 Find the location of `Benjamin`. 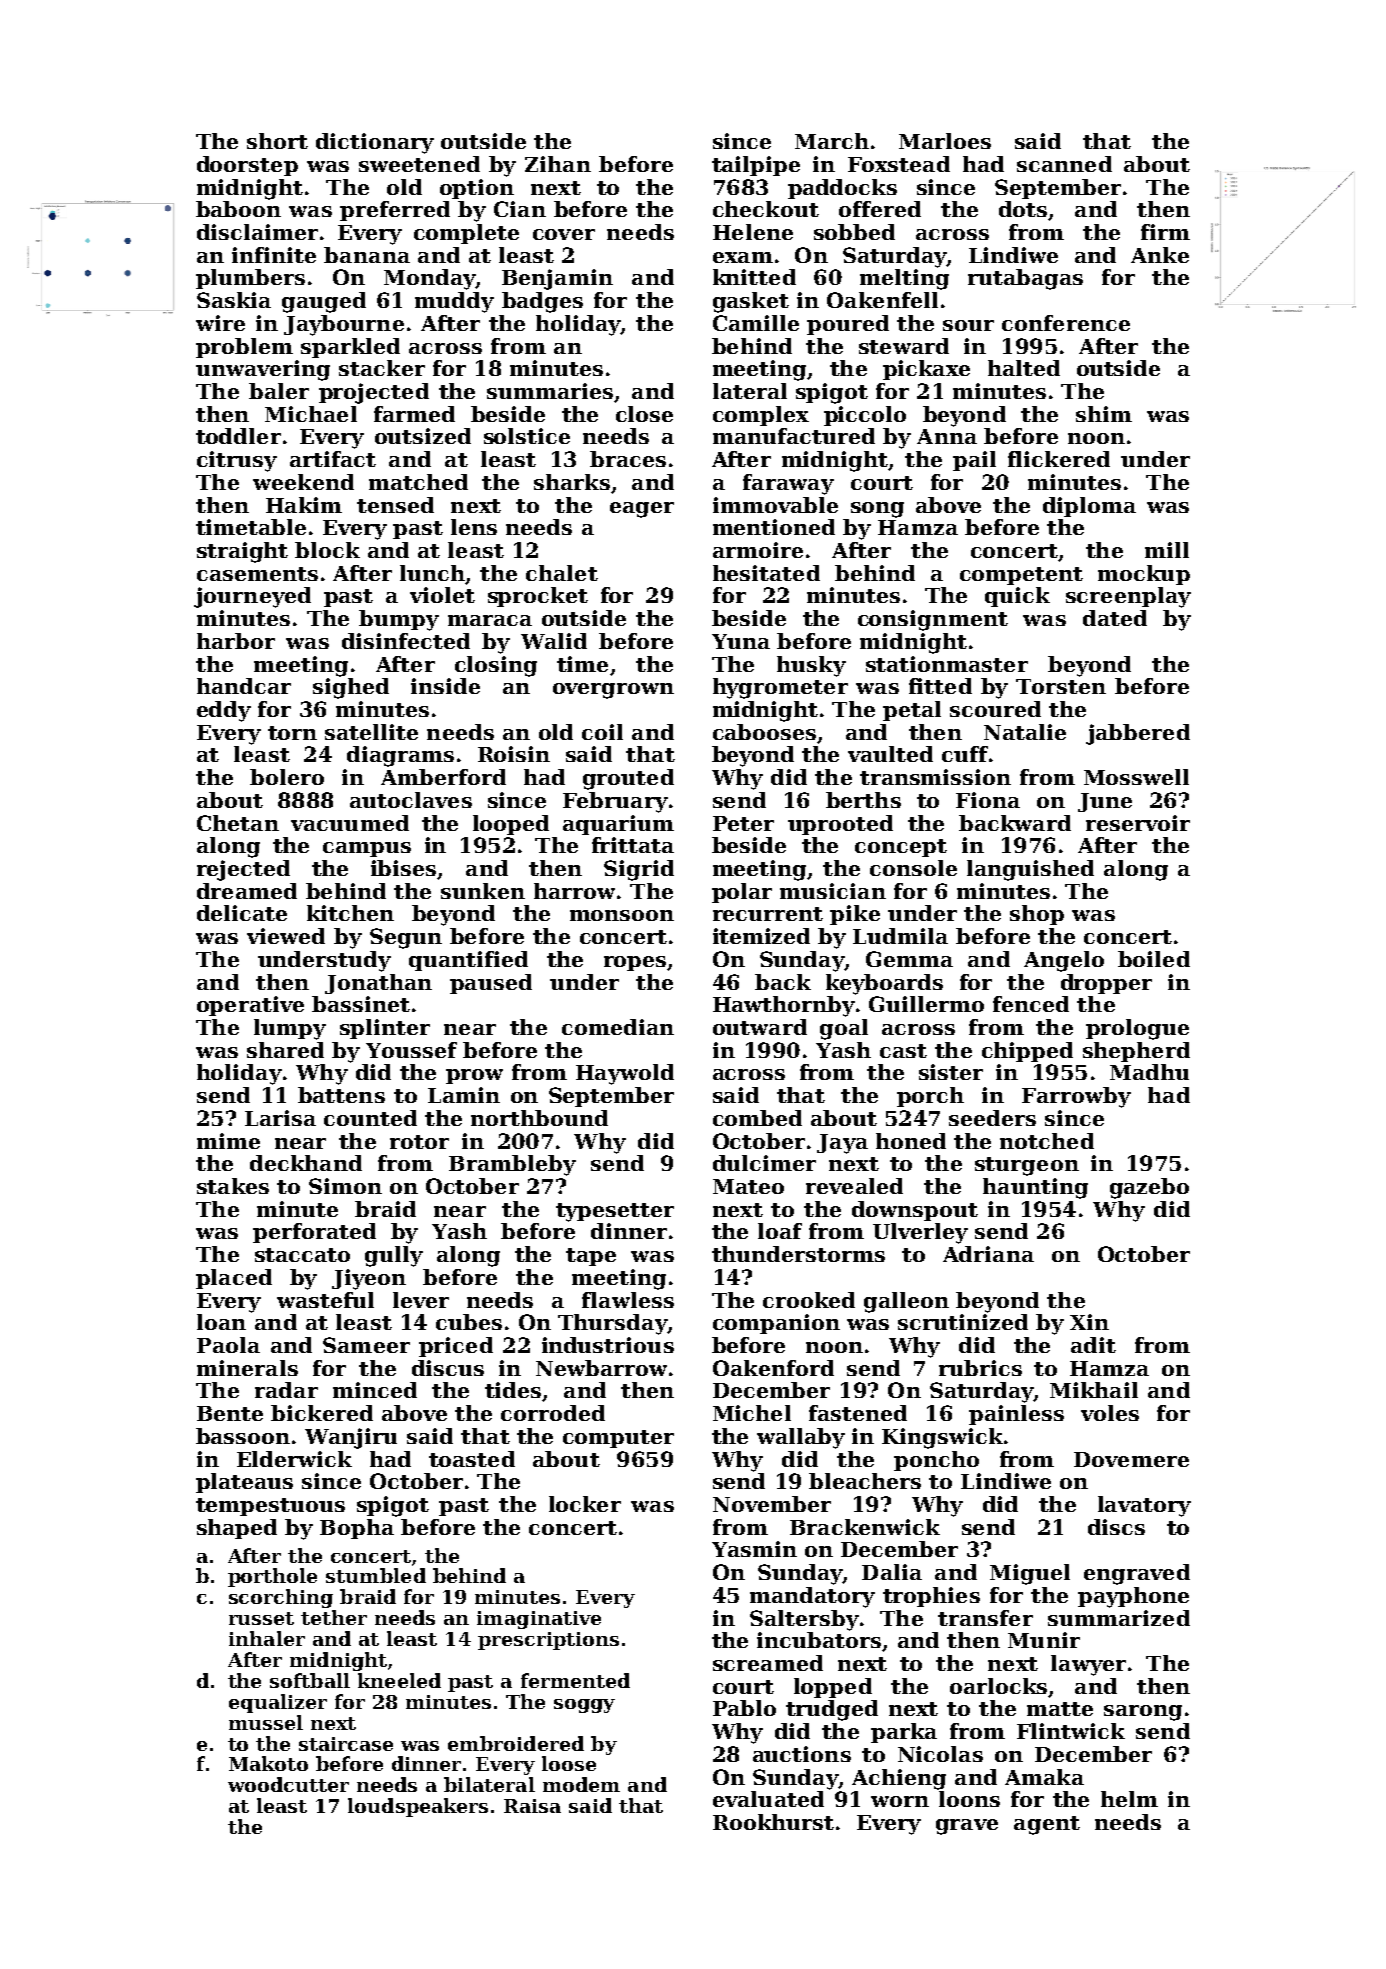

Benjamin is located at coordinates (557, 279).
